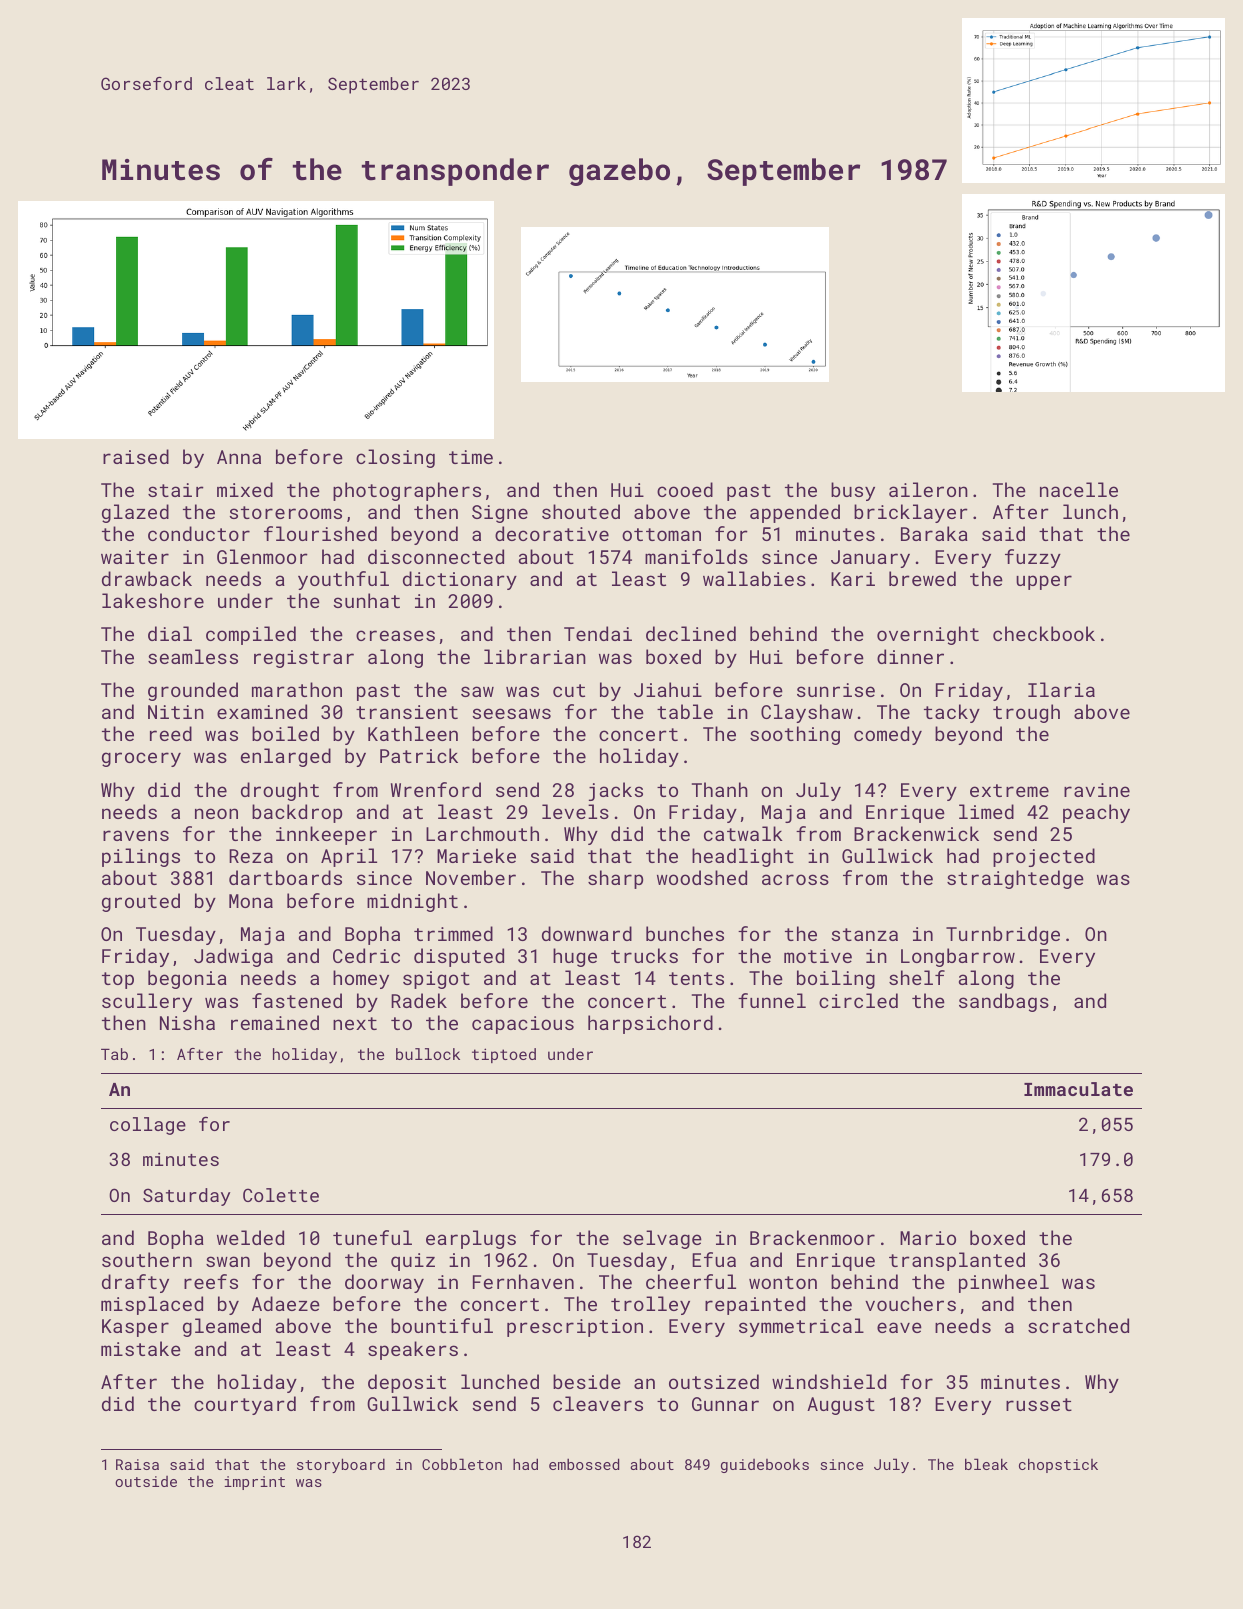 Image resolution: width=1243 pixels, height=1609 pixels. Describe the element at coordinates (650, 1024) in the screenshot. I see `harpsichord` at that location.
